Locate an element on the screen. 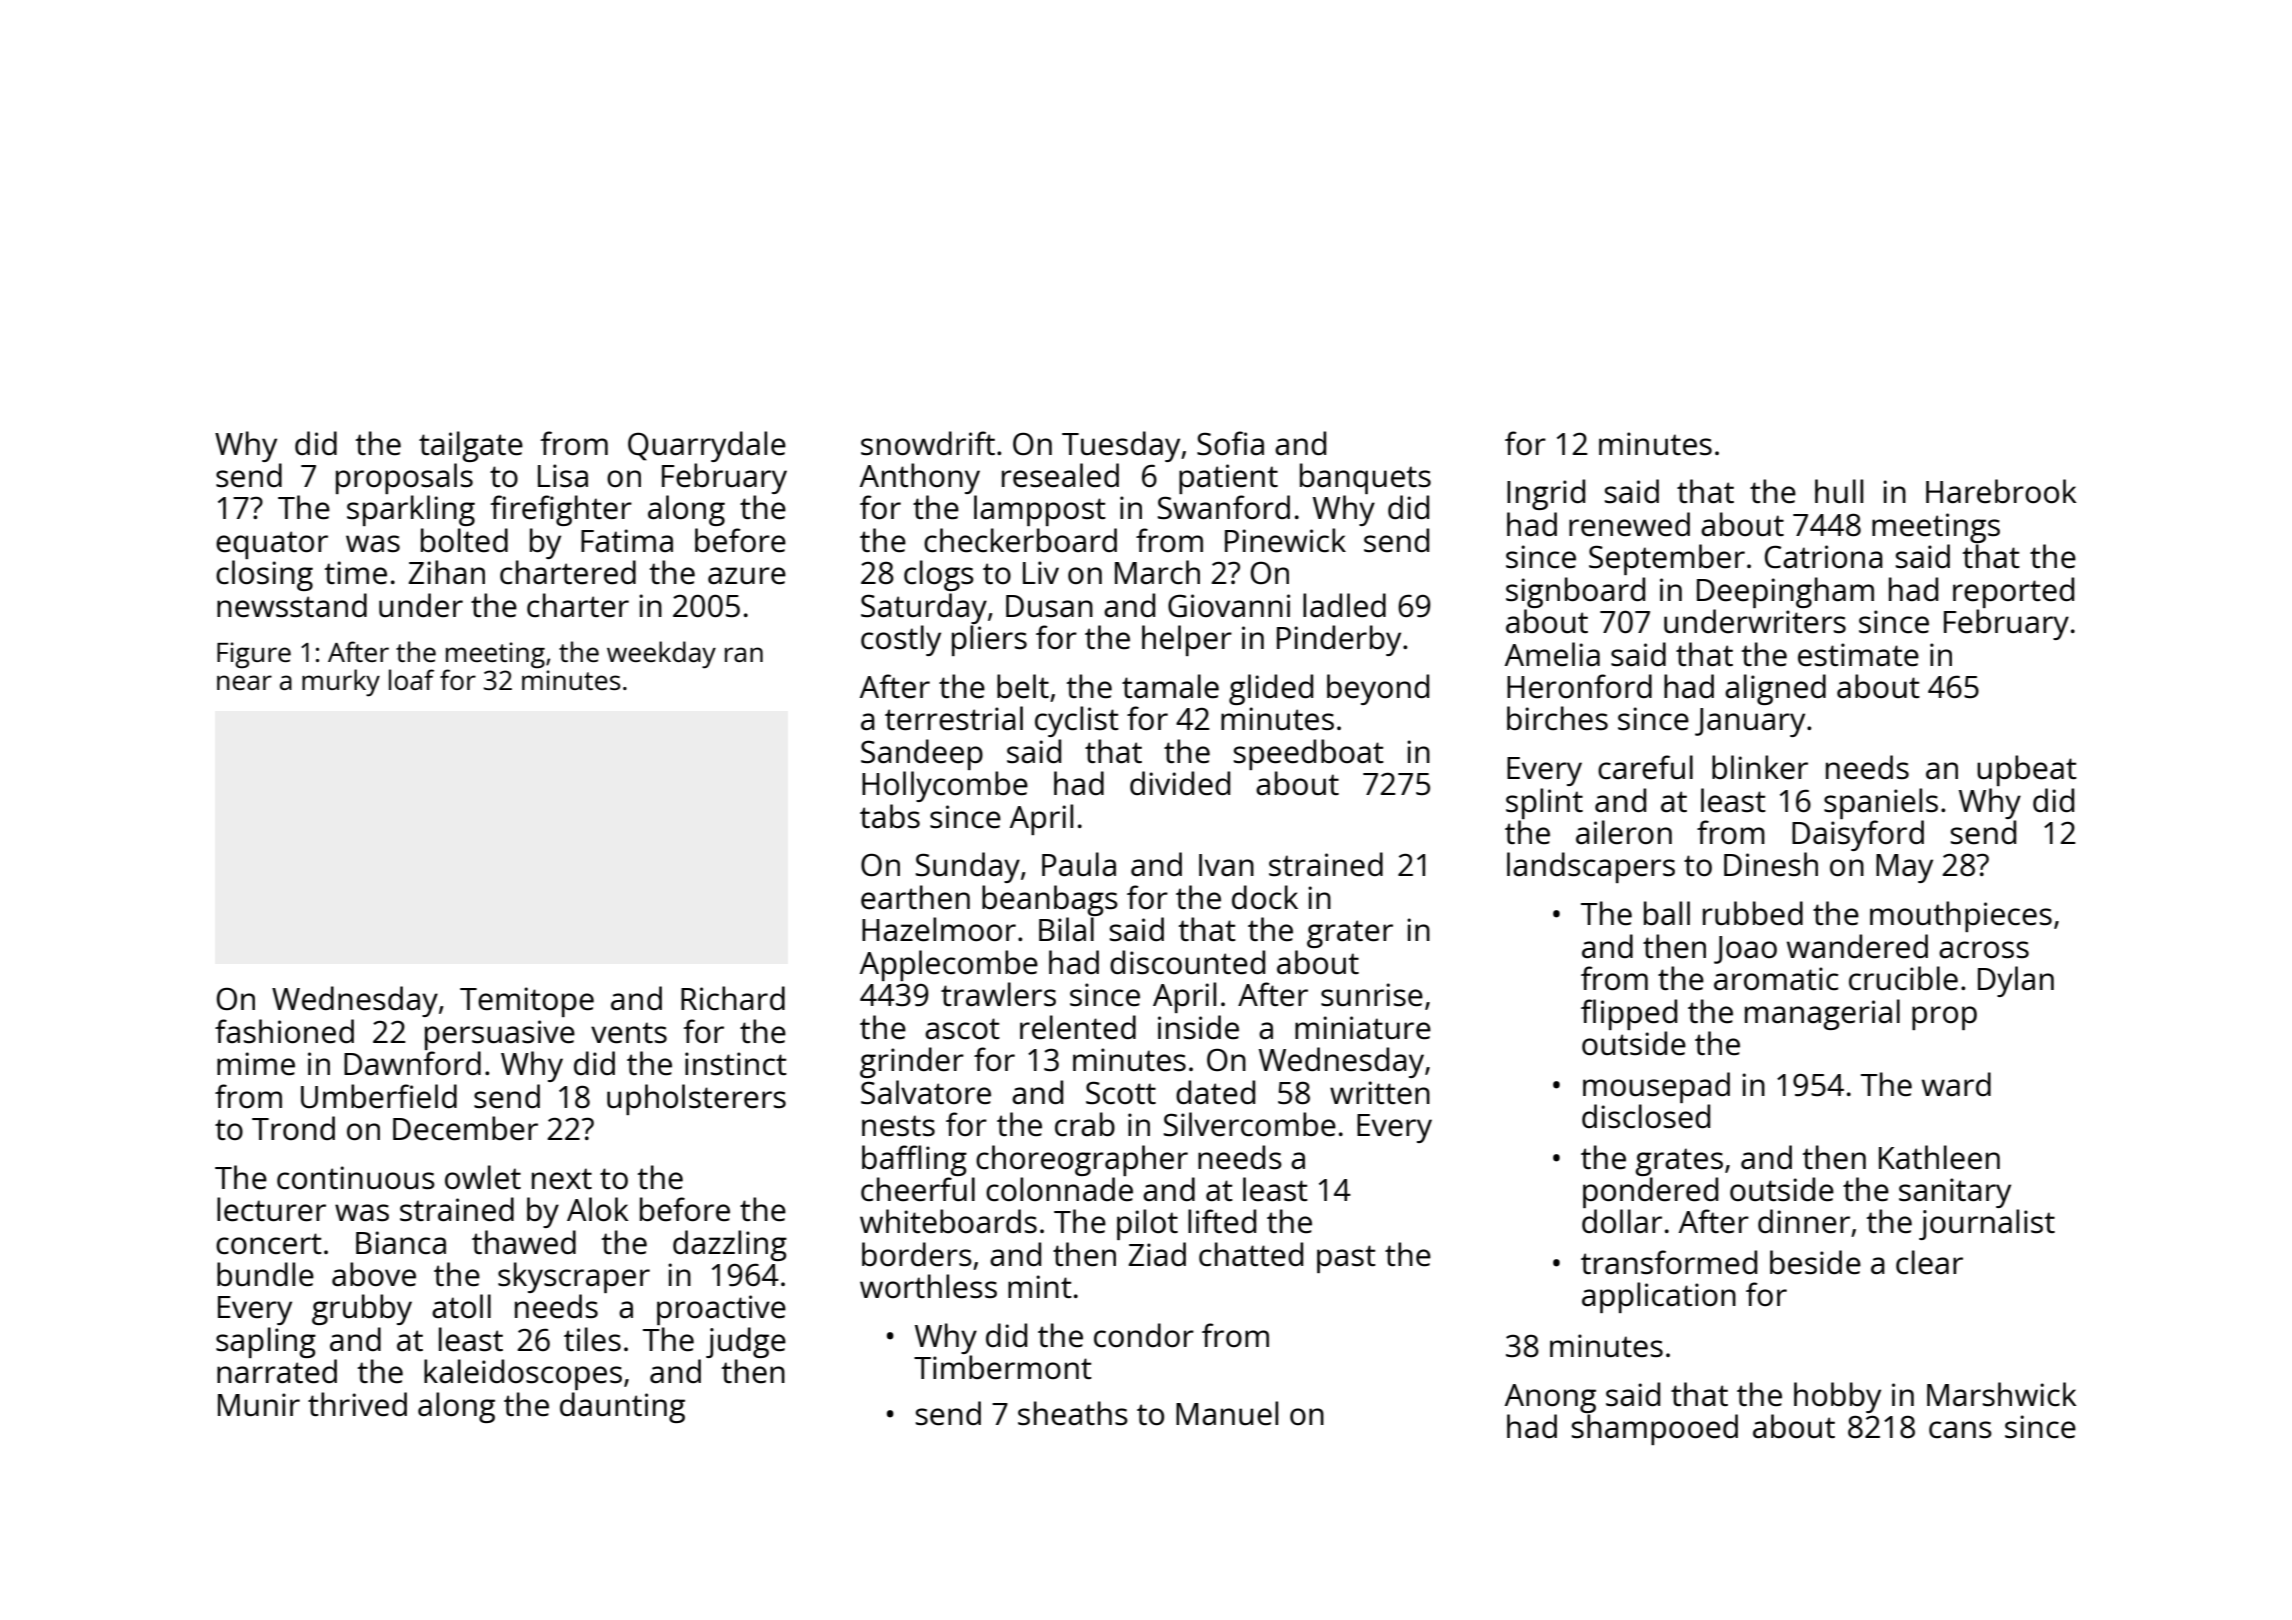  nests is located at coordinates (898, 1126).
